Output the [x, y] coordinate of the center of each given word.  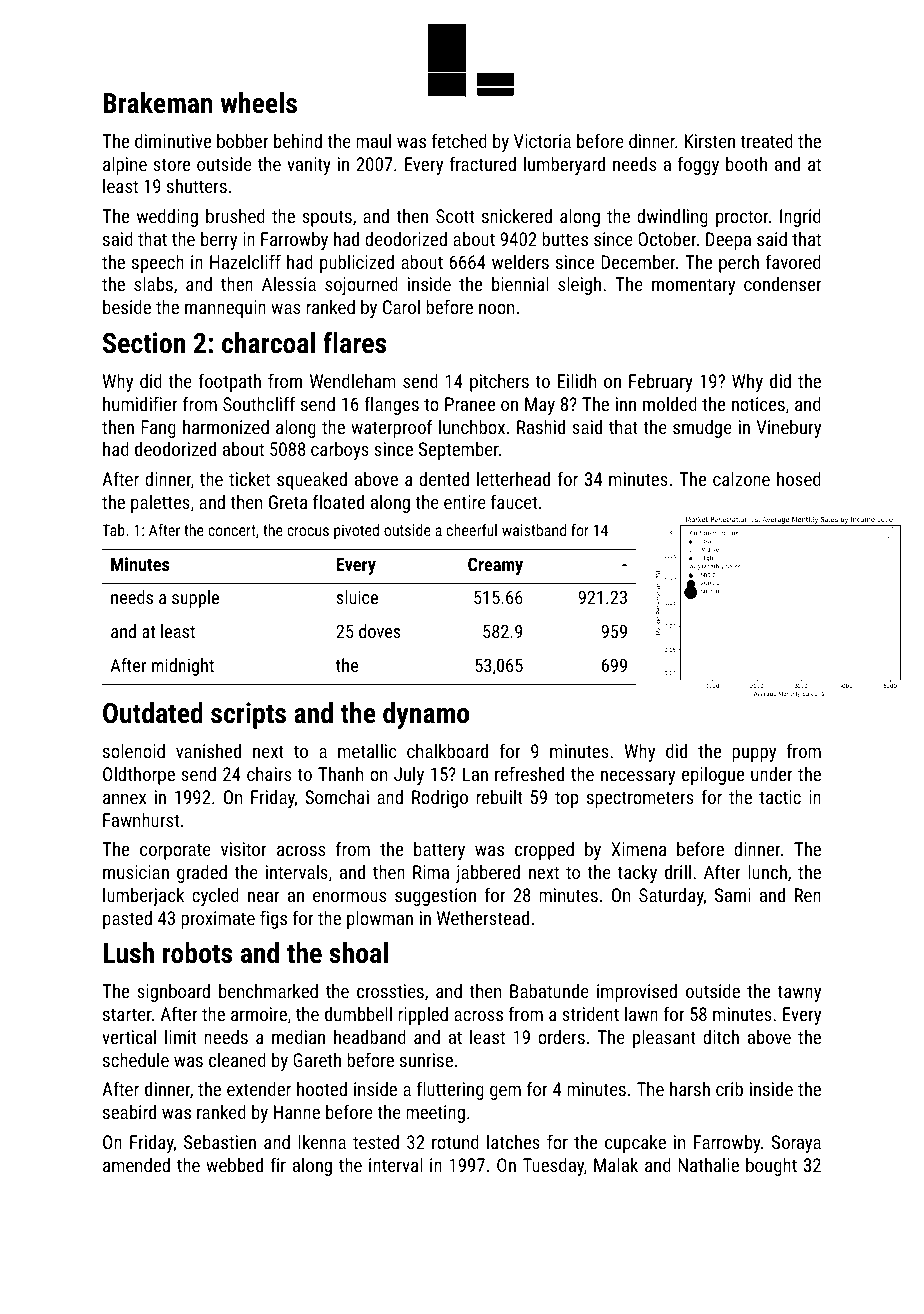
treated [766, 140]
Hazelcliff [245, 261]
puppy [754, 755]
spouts [327, 218]
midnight [183, 667]
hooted [322, 1089]
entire [465, 502]
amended [136, 1164]
